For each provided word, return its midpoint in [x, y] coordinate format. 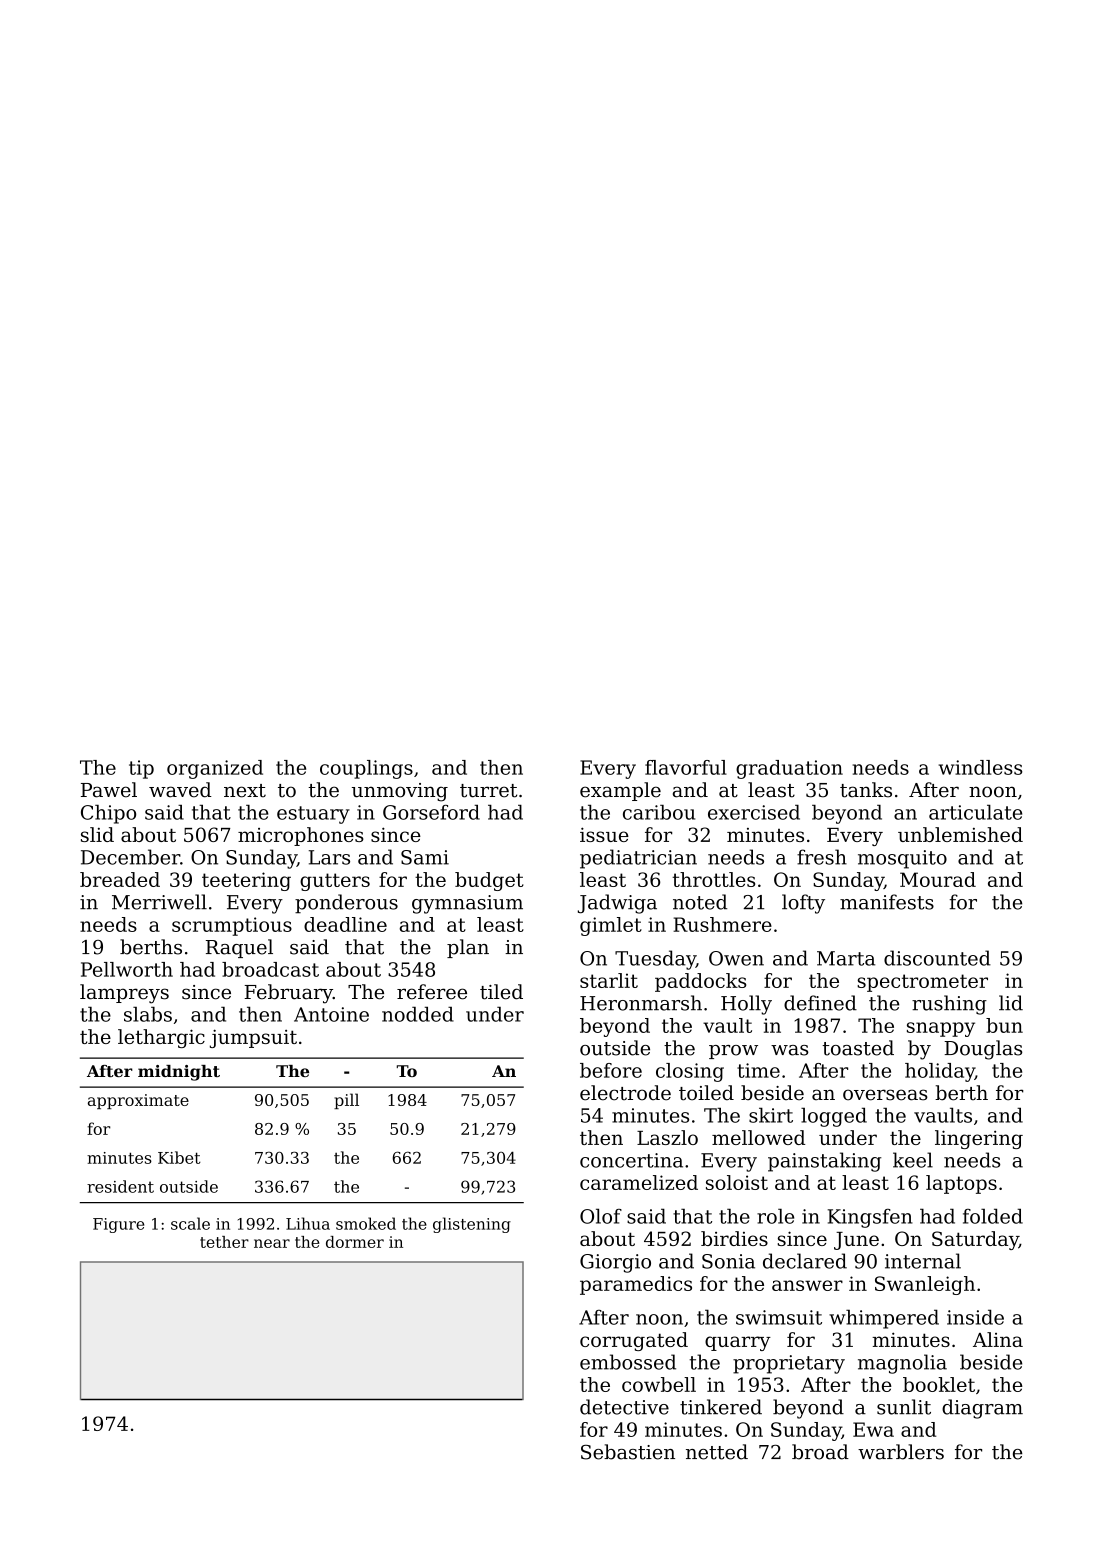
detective [624, 1407]
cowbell [659, 1384]
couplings [366, 769]
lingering [979, 1139]
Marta [846, 958]
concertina [631, 1160]
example [620, 791]
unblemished [960, 834]
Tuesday [655, 960]
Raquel [239, 948]
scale [190, 1223]
